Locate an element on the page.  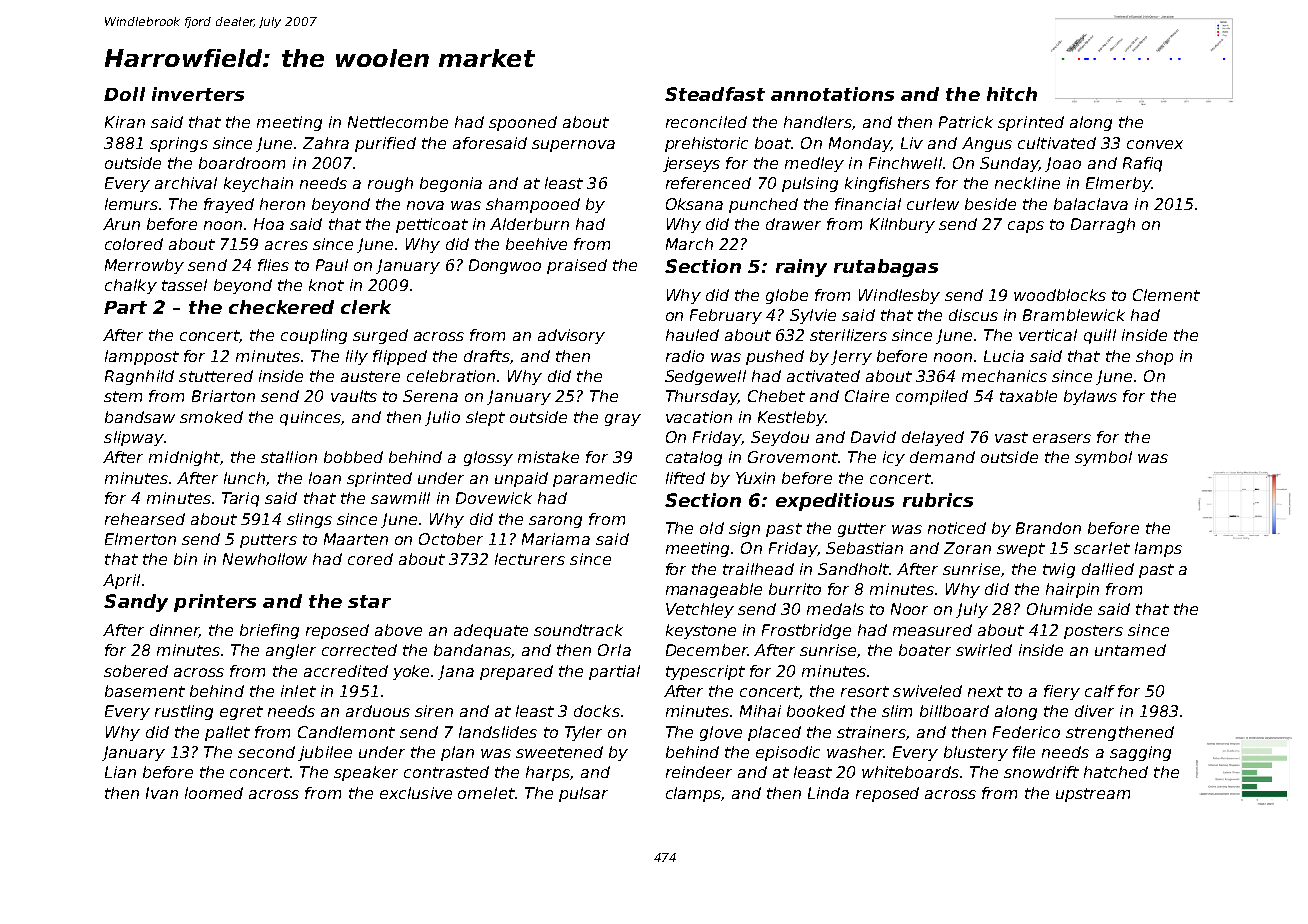
Newhollow is located at coordinates (265, 559).
